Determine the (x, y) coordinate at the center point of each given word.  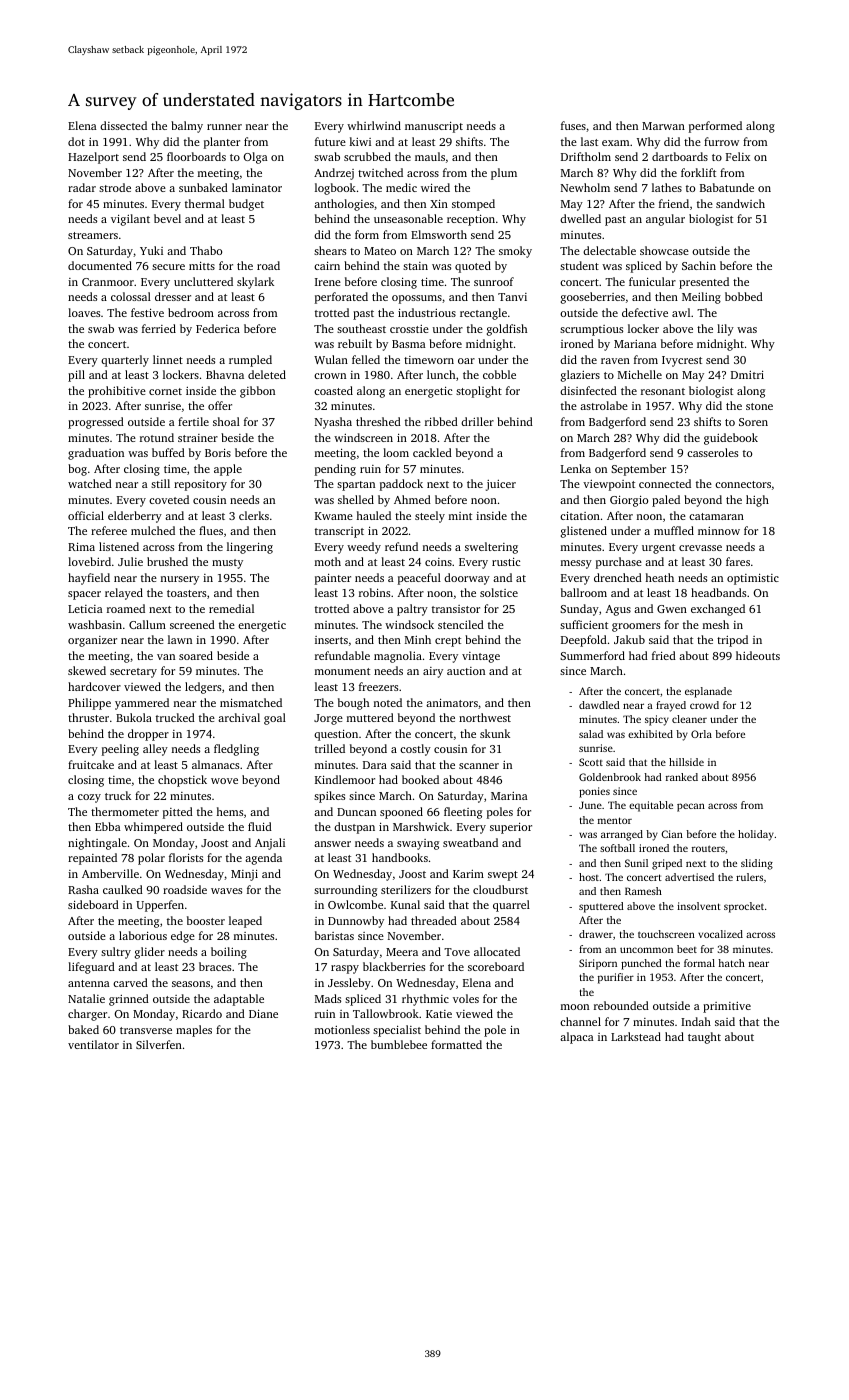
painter (333, 579)
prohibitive (117, 392)
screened (192, 624)
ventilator (93, 1044)
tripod (732, 641)
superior (511, 828)
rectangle (483, 314)
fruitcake (91, 764)
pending (335, 470)
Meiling (701, 298)
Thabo (206, 250)
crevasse (700, 548)
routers (708, 848)
